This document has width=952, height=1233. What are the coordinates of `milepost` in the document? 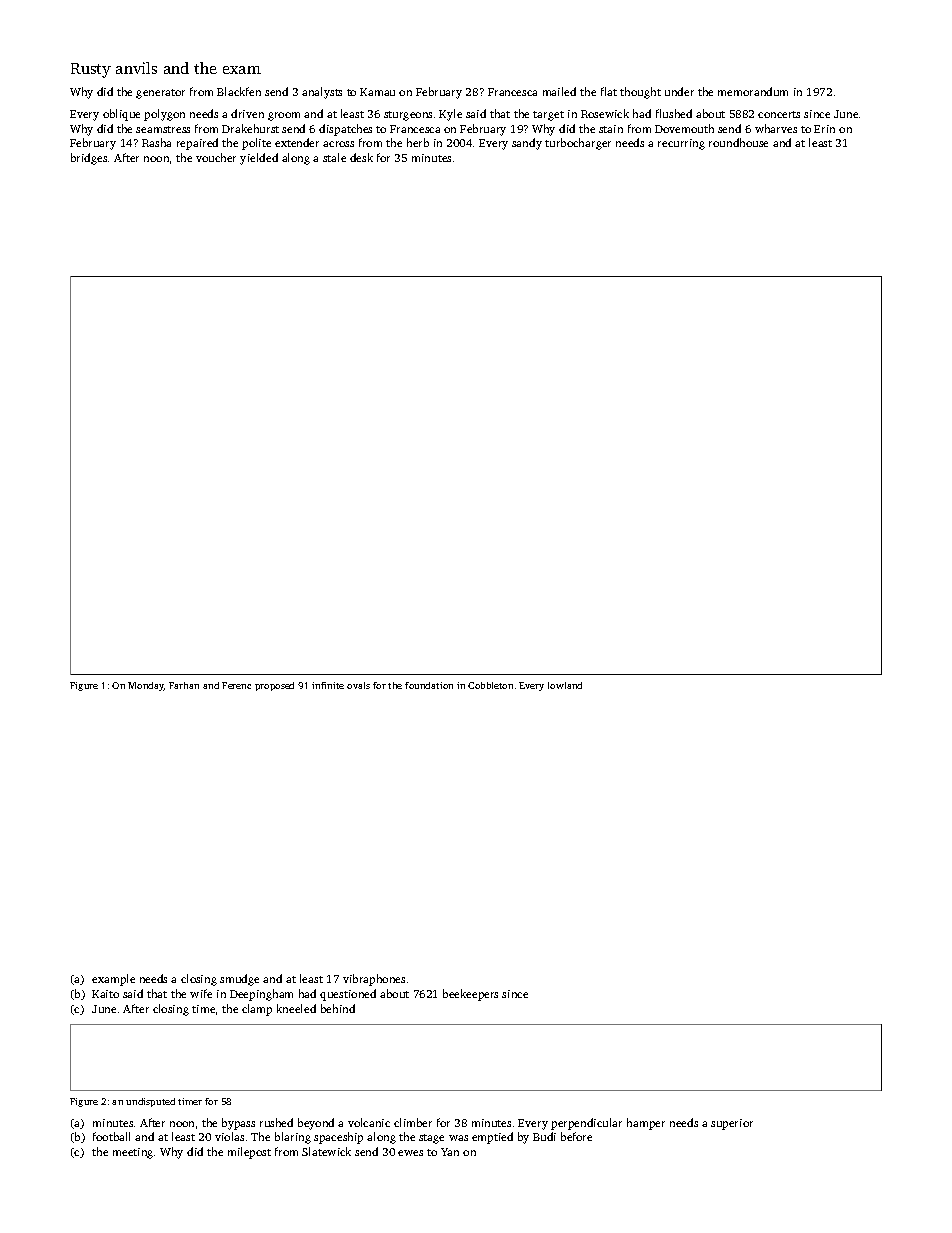 It's located at (249, 1153).
